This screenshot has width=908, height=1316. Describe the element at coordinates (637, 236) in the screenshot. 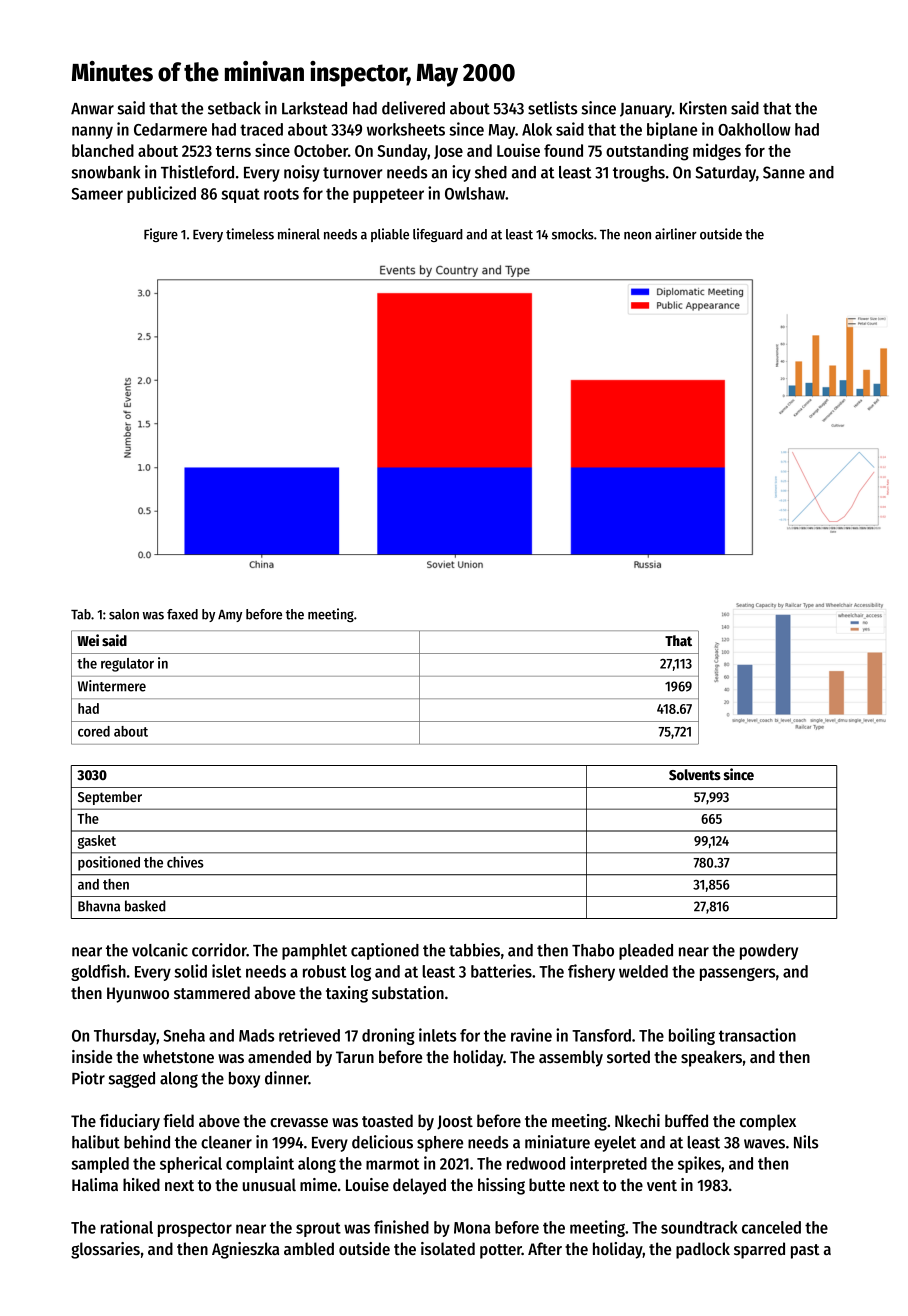

I see `neon` at that location.
